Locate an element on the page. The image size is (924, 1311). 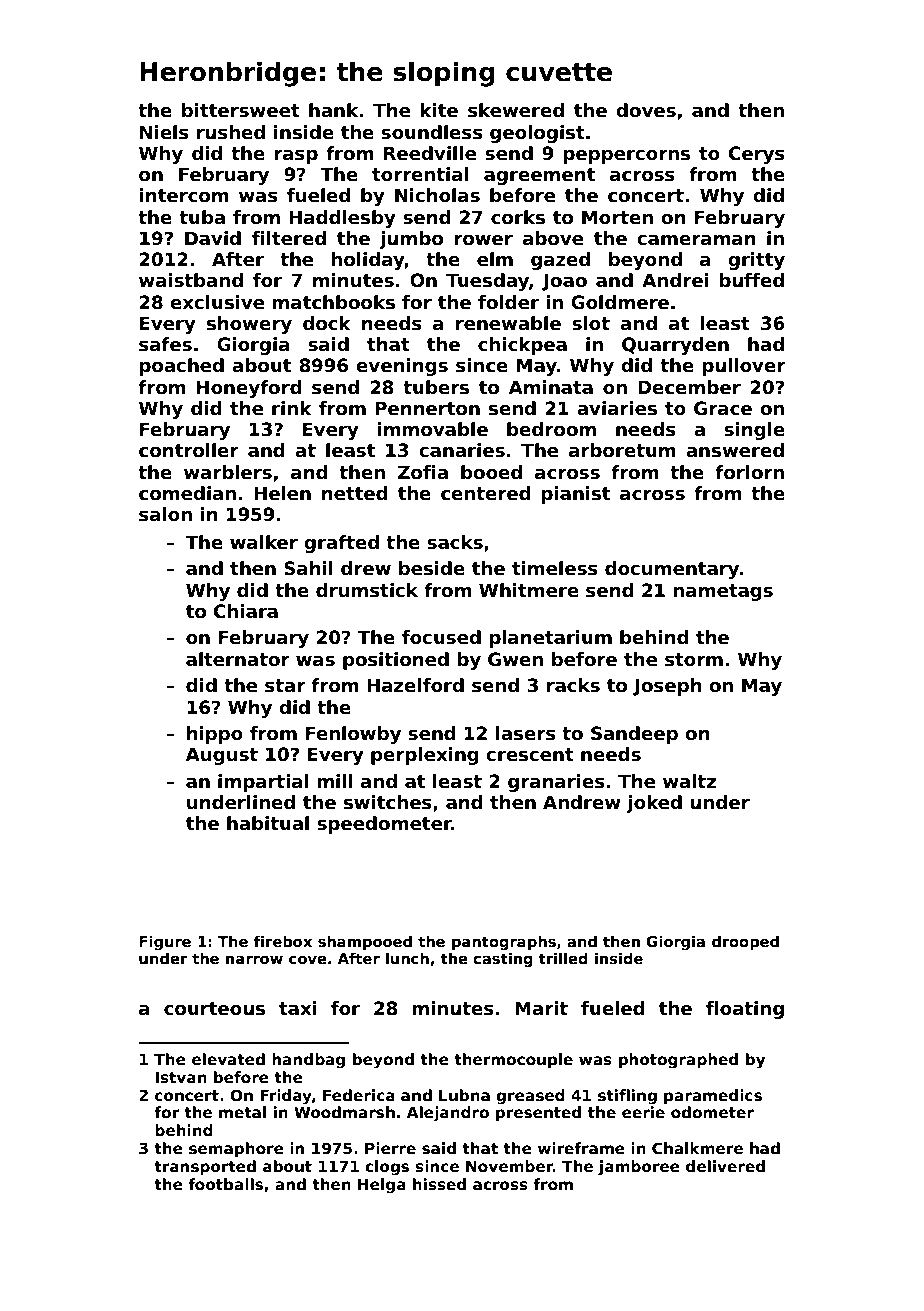
Morten is located at coordinates (617, 217).
